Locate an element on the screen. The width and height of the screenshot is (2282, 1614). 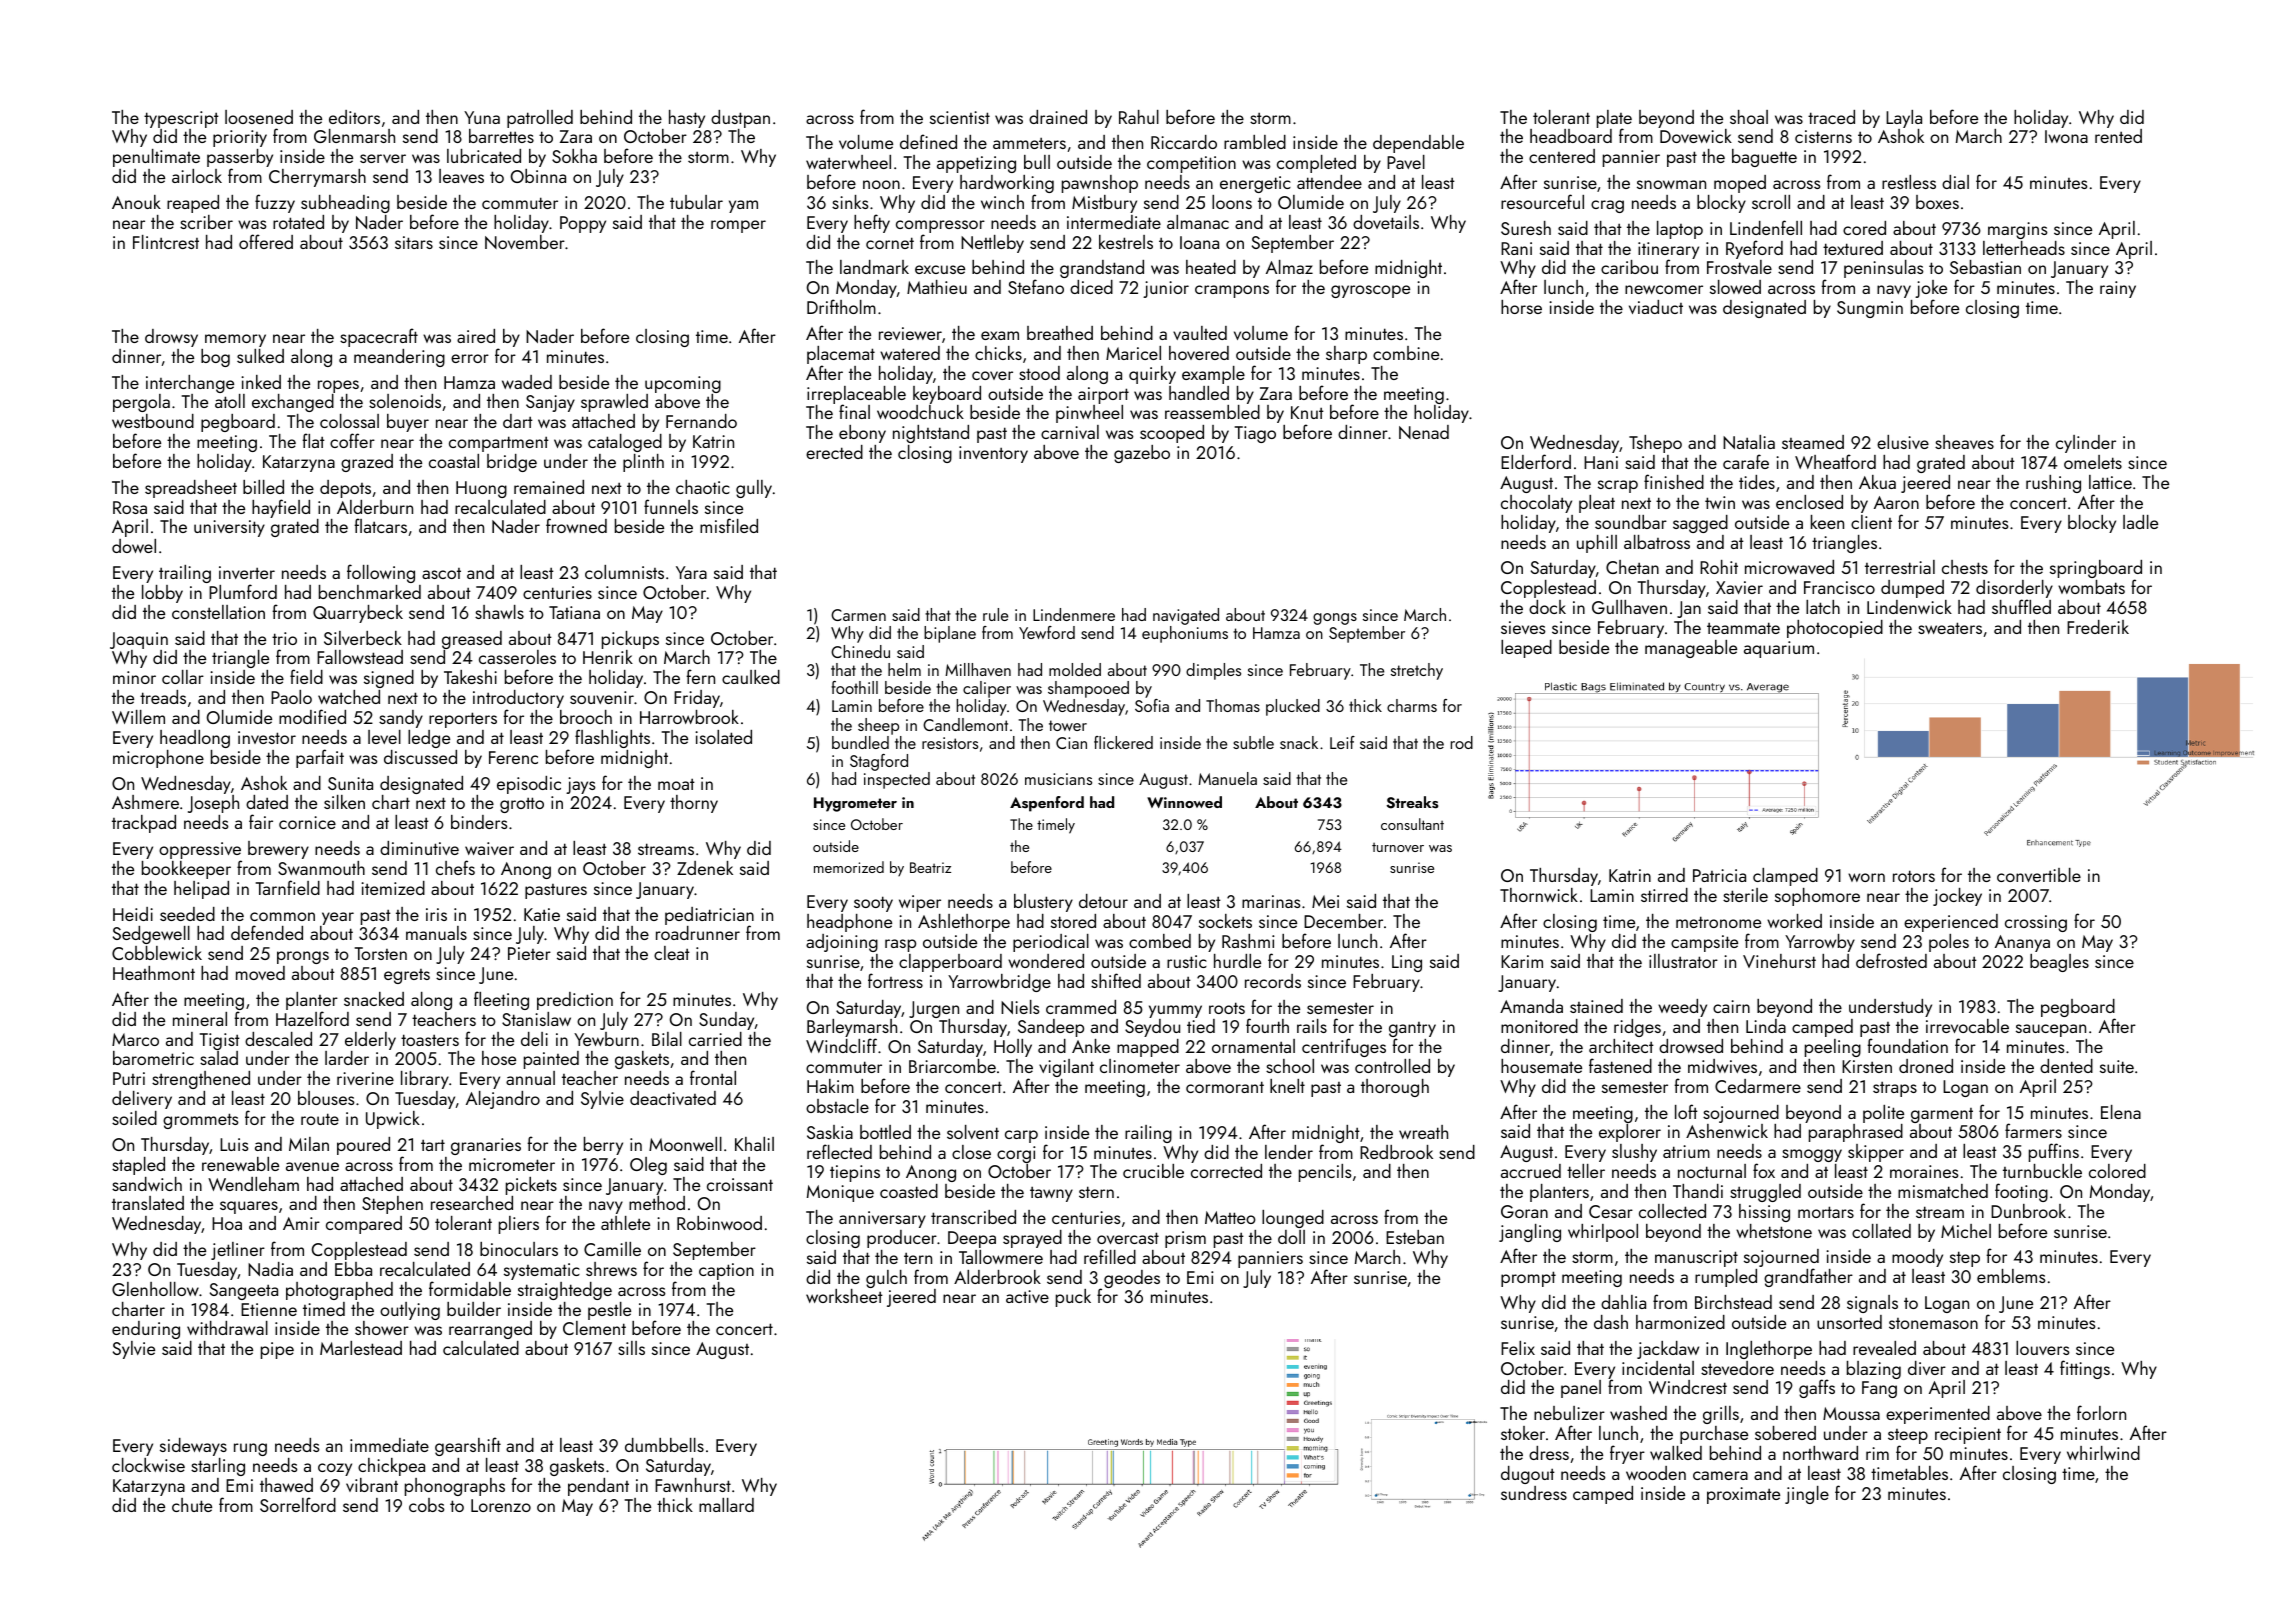
editors is located at coordinates (354, 117).
